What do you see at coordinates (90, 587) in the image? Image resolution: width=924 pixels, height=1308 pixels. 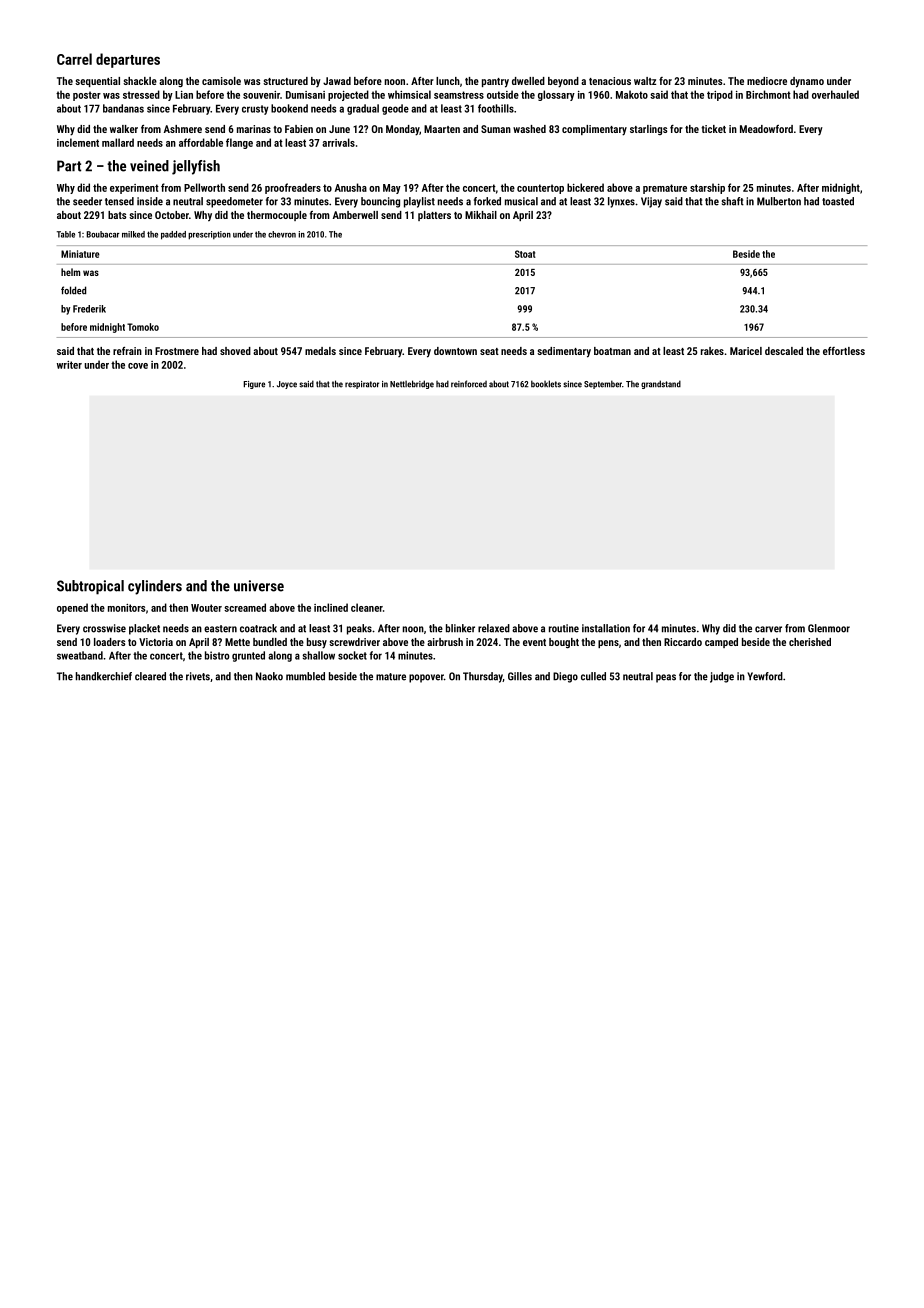 I see `Subtropical` at bounding box center [90, 587].
